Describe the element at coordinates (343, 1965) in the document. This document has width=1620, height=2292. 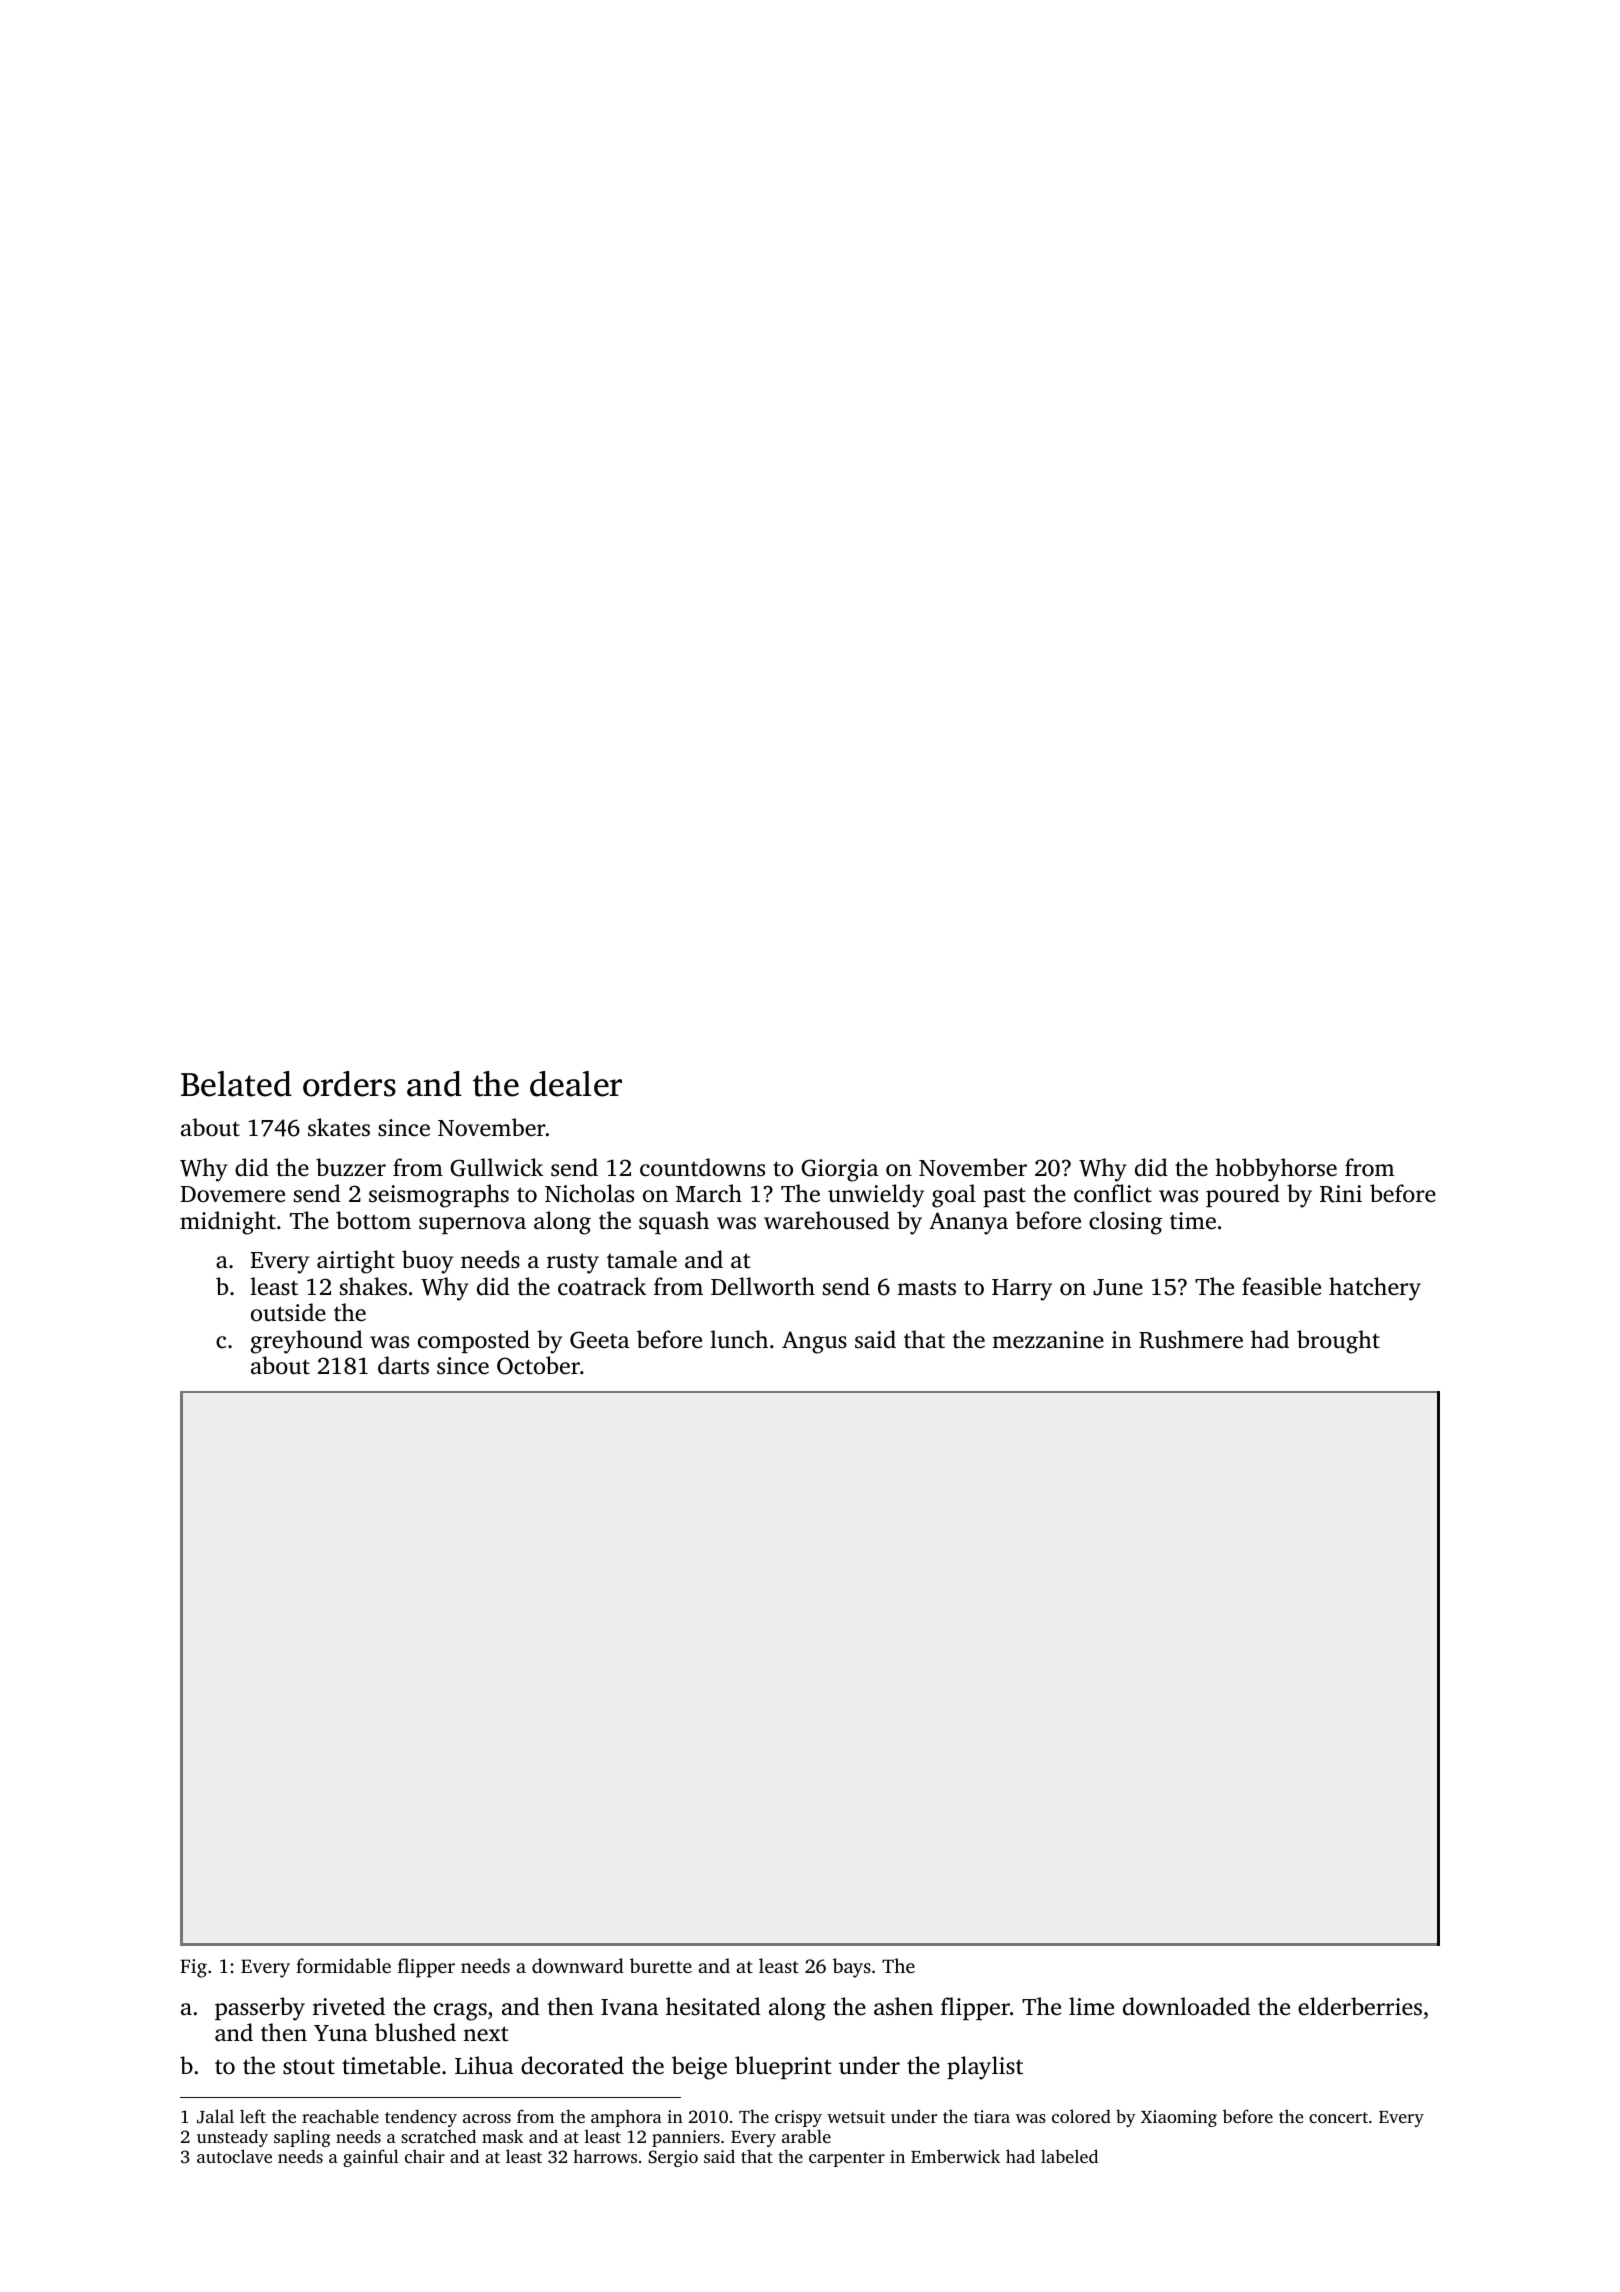
I see `formidable` at that location.
